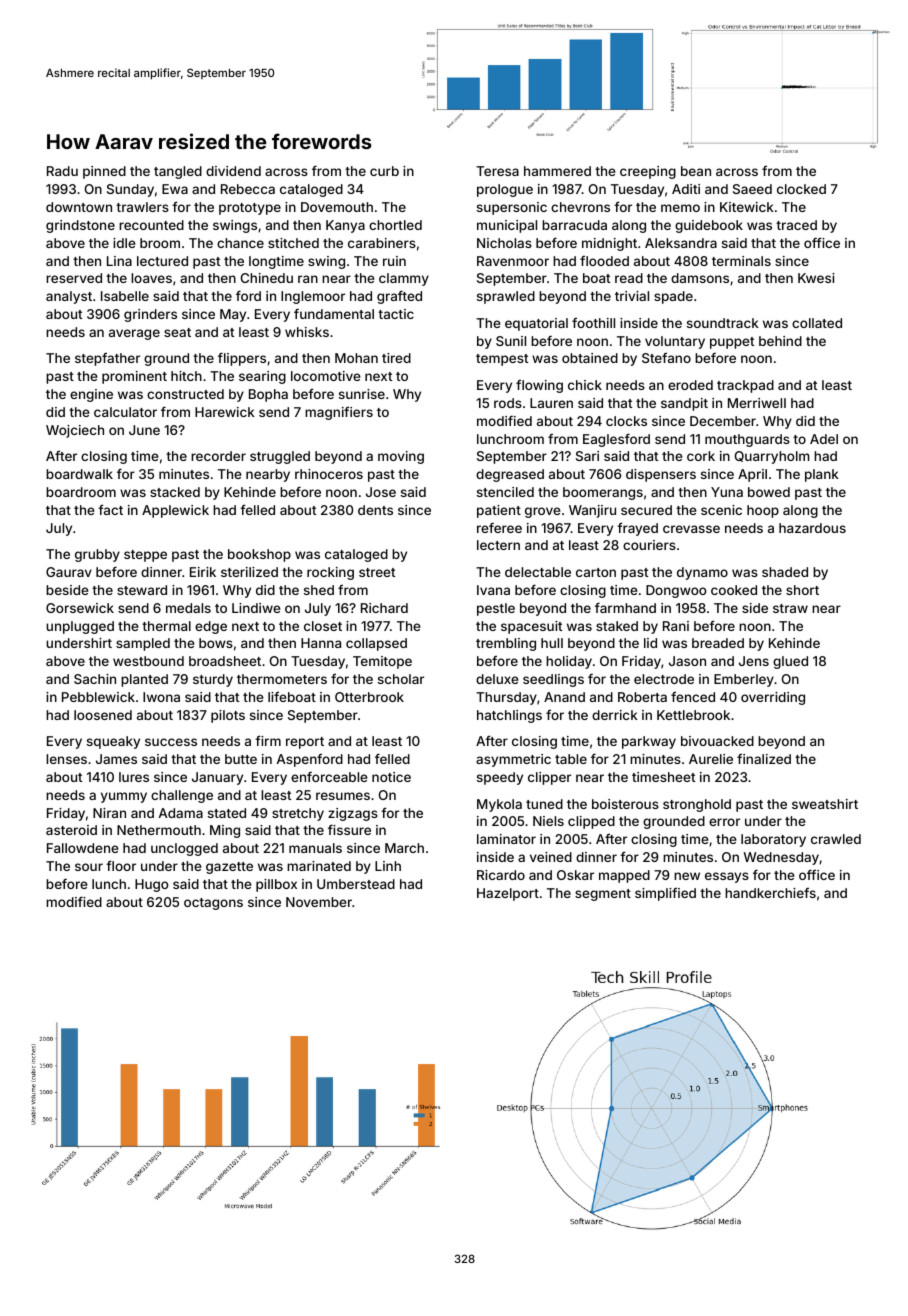 The width and height of the page is (908, 1316). I want to click on Gorsewick, so click(80, 608).
